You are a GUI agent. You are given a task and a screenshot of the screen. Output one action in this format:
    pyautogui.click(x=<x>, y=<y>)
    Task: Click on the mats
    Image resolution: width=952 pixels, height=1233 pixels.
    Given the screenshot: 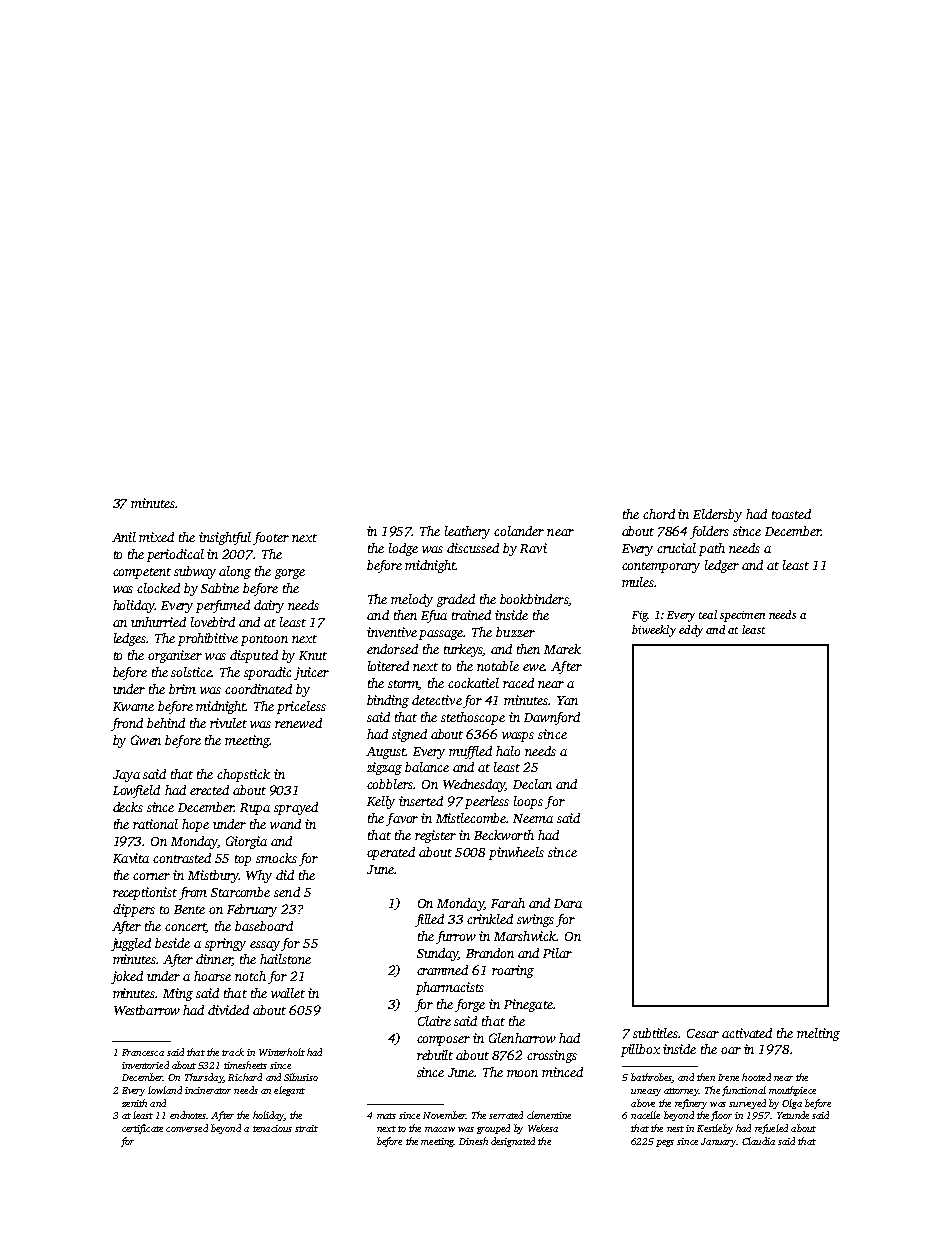 What is the action you would take?
    pyautogui.click(x=386, y=1116)
